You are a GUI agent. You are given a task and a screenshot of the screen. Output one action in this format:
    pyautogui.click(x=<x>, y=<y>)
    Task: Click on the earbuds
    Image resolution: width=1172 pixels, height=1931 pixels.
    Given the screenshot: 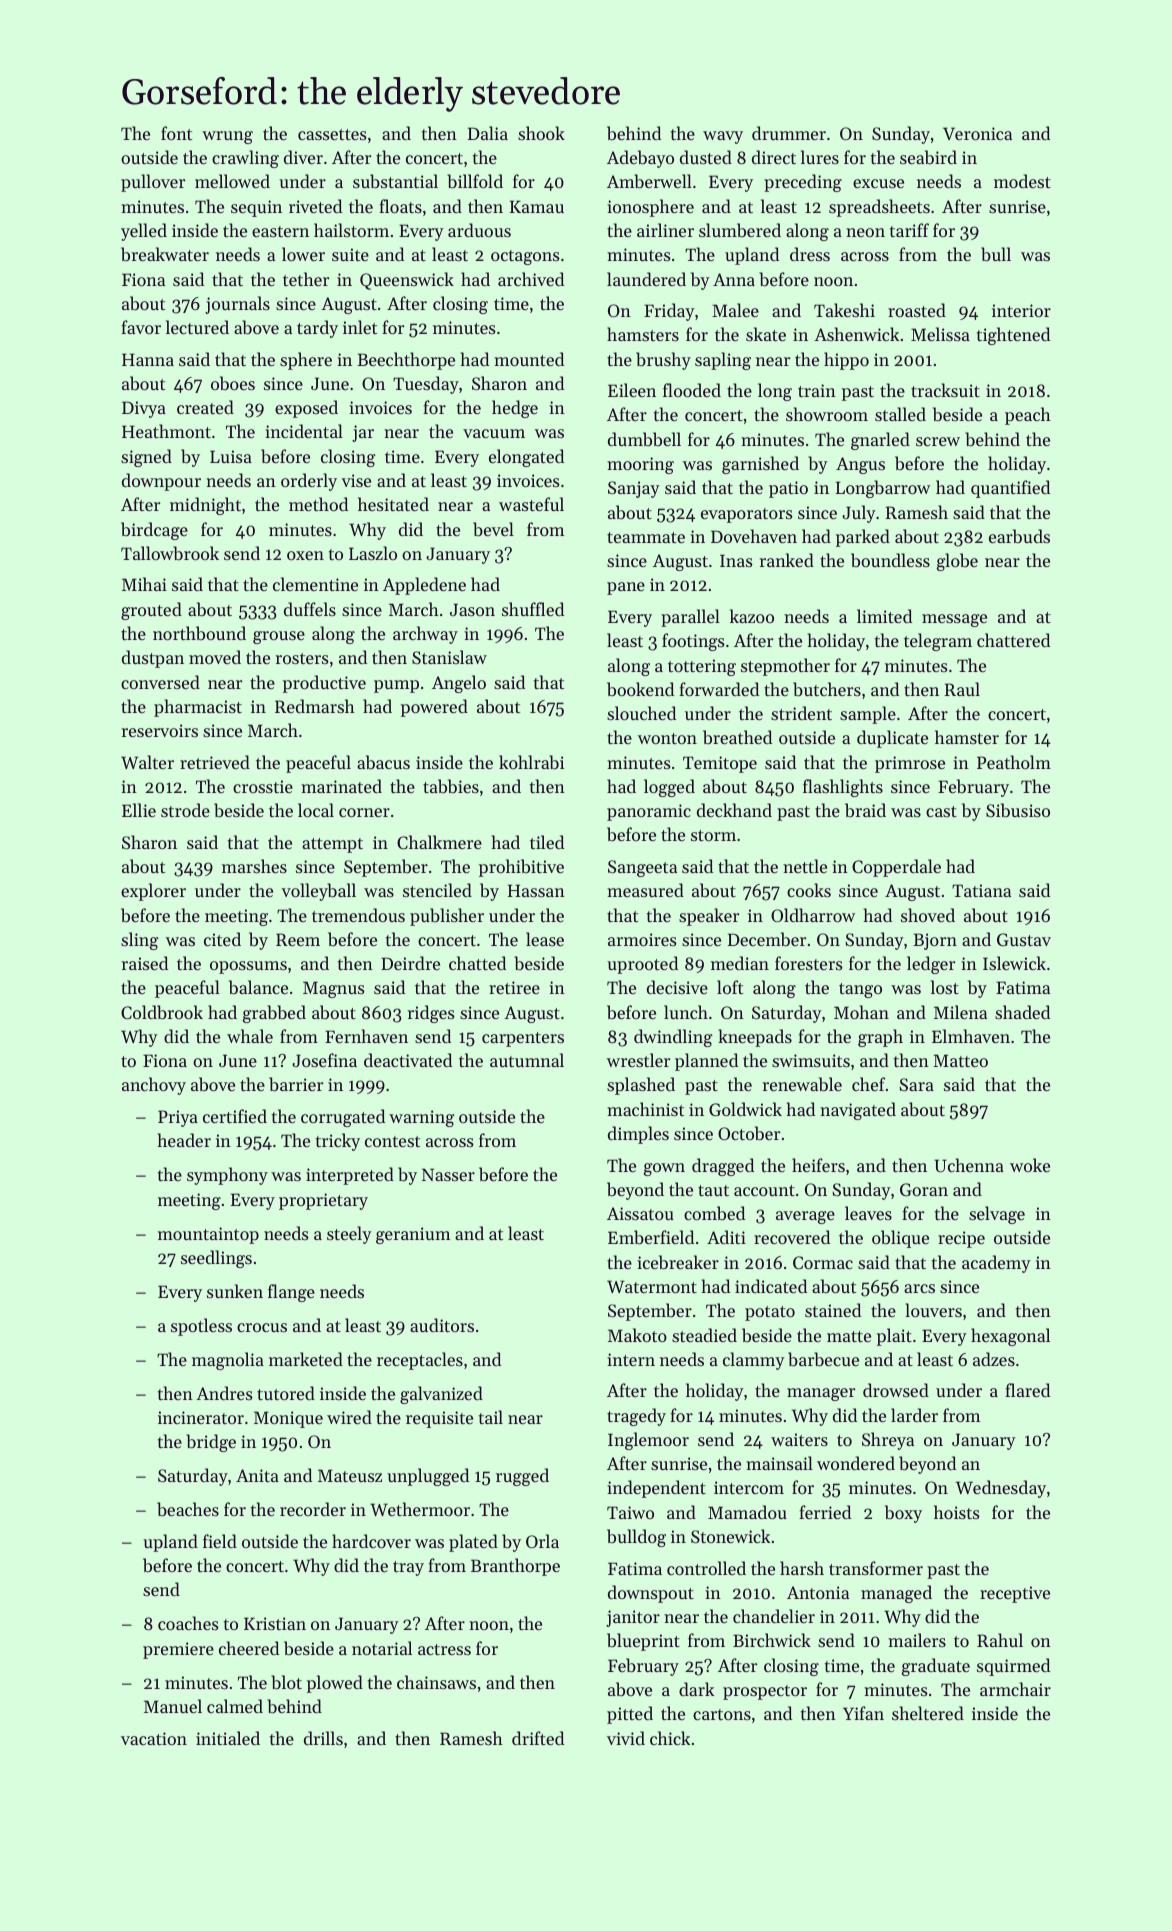 What is the action you would take?
    pyautogui.click(x=1019, y=536)
